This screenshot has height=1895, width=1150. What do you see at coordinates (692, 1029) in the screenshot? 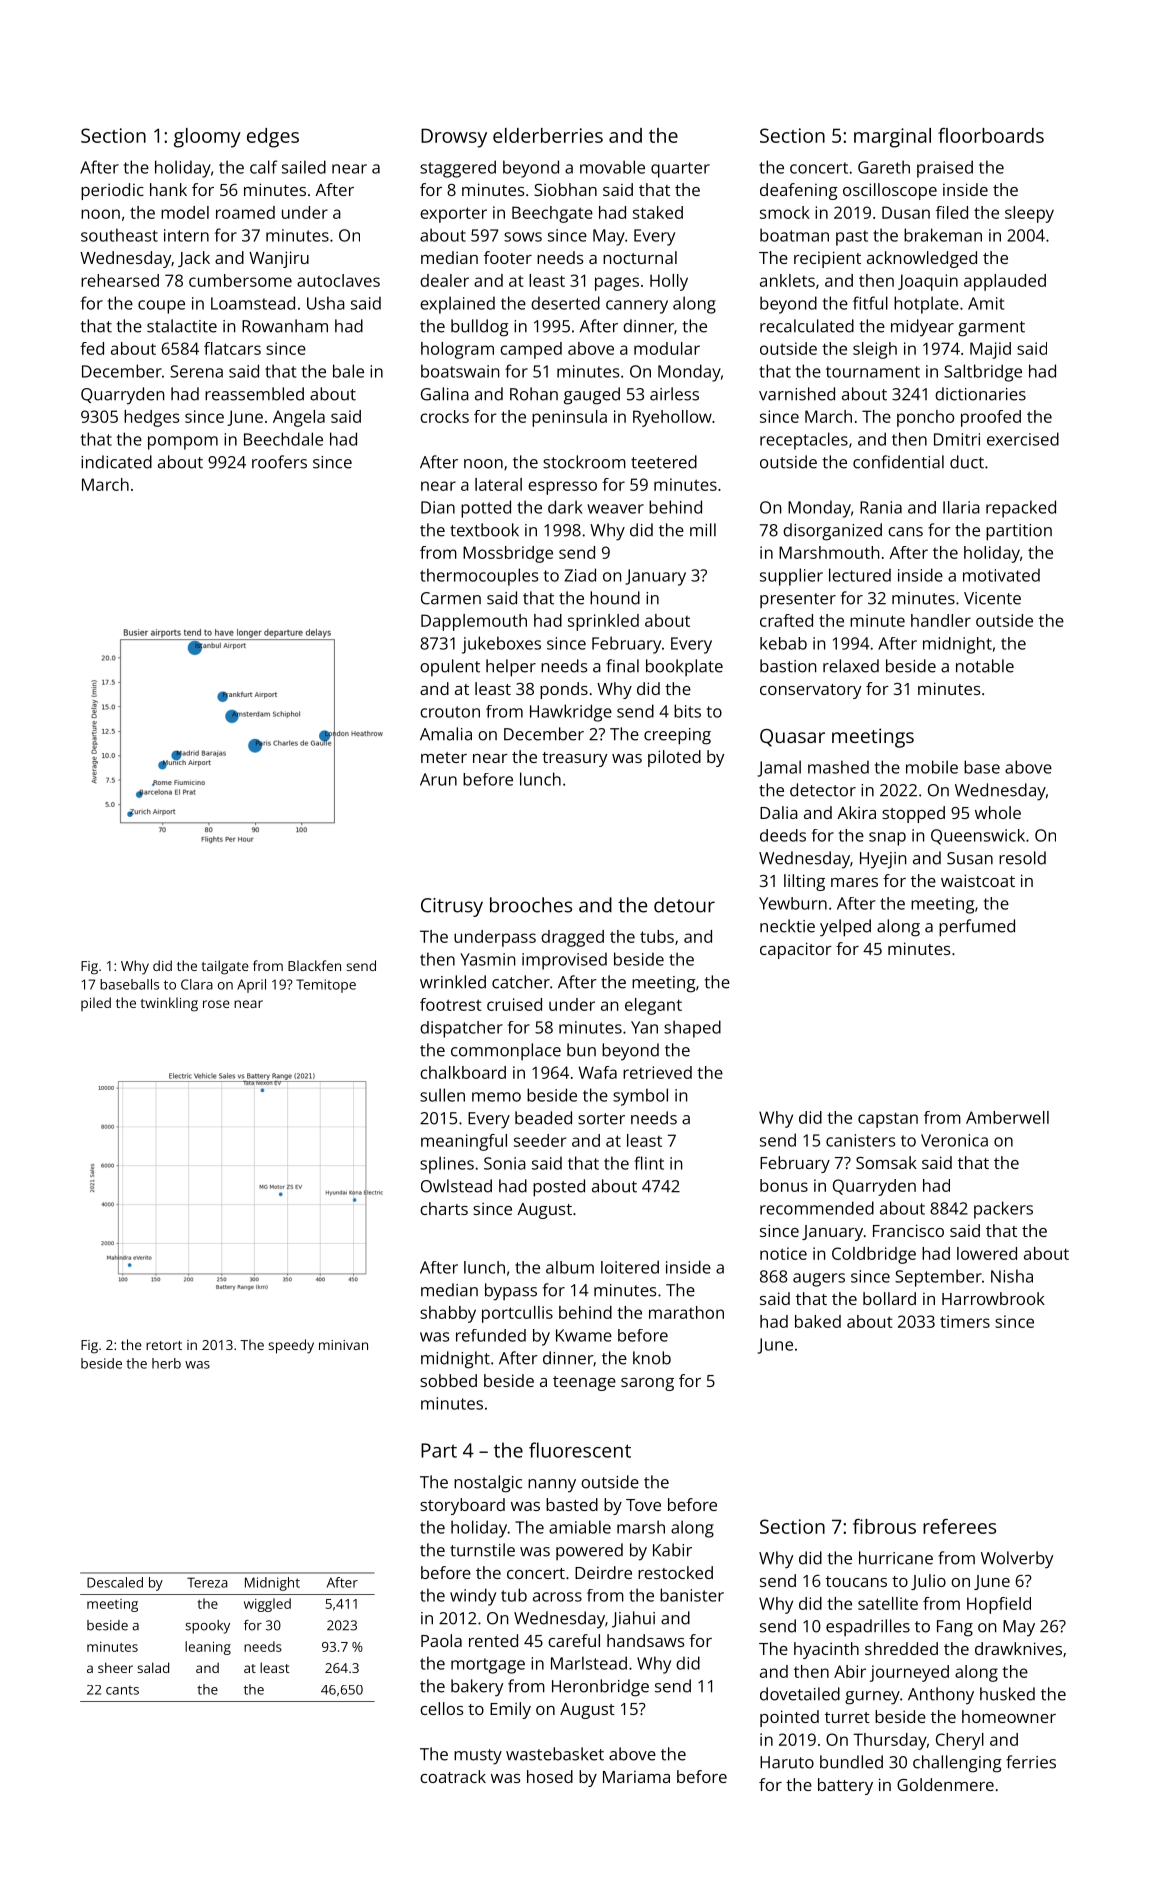
I see `shaped` at bounding box center [692, 1029].
